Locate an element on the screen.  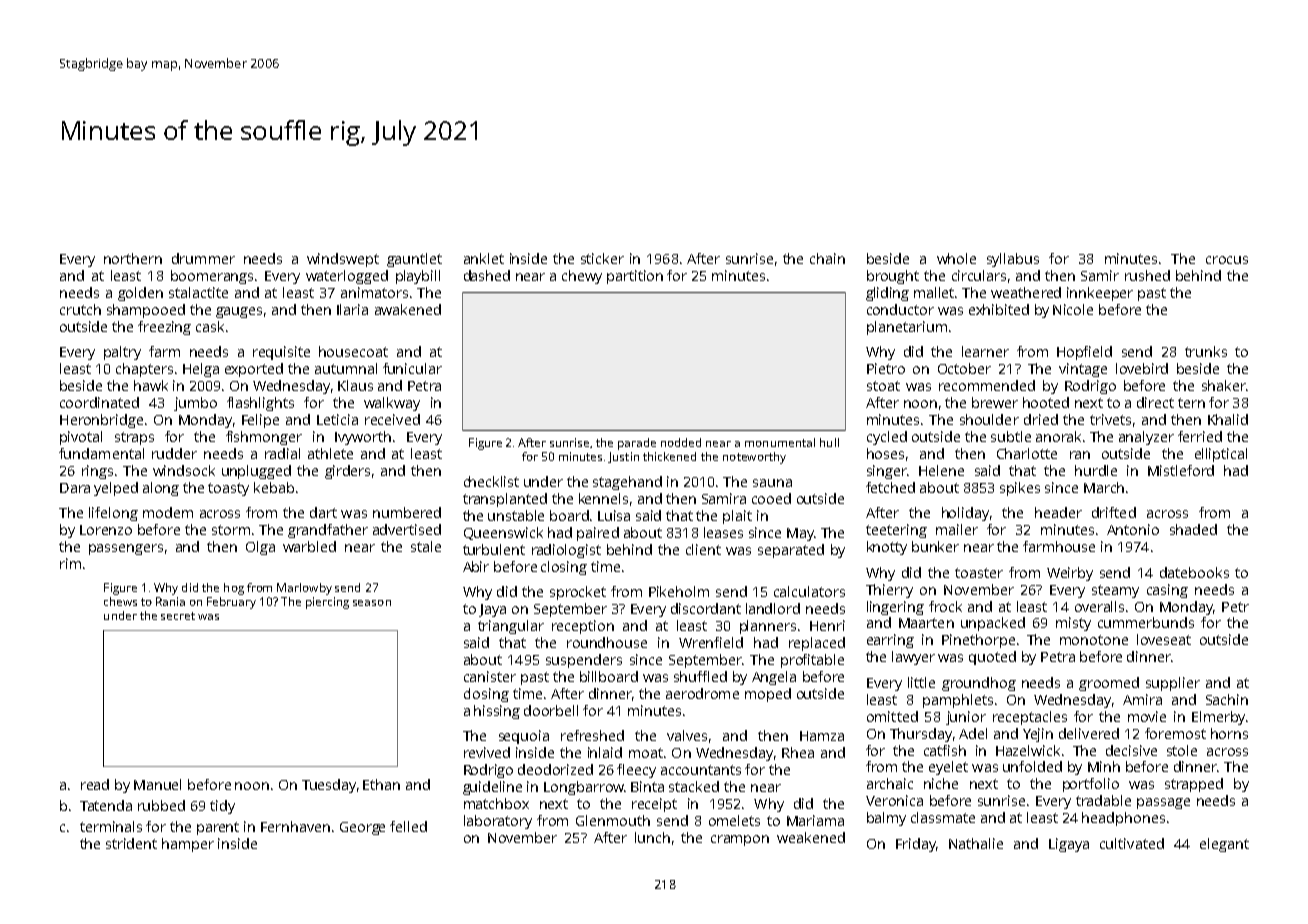
groomed is located at coordinates (1109, 684).
